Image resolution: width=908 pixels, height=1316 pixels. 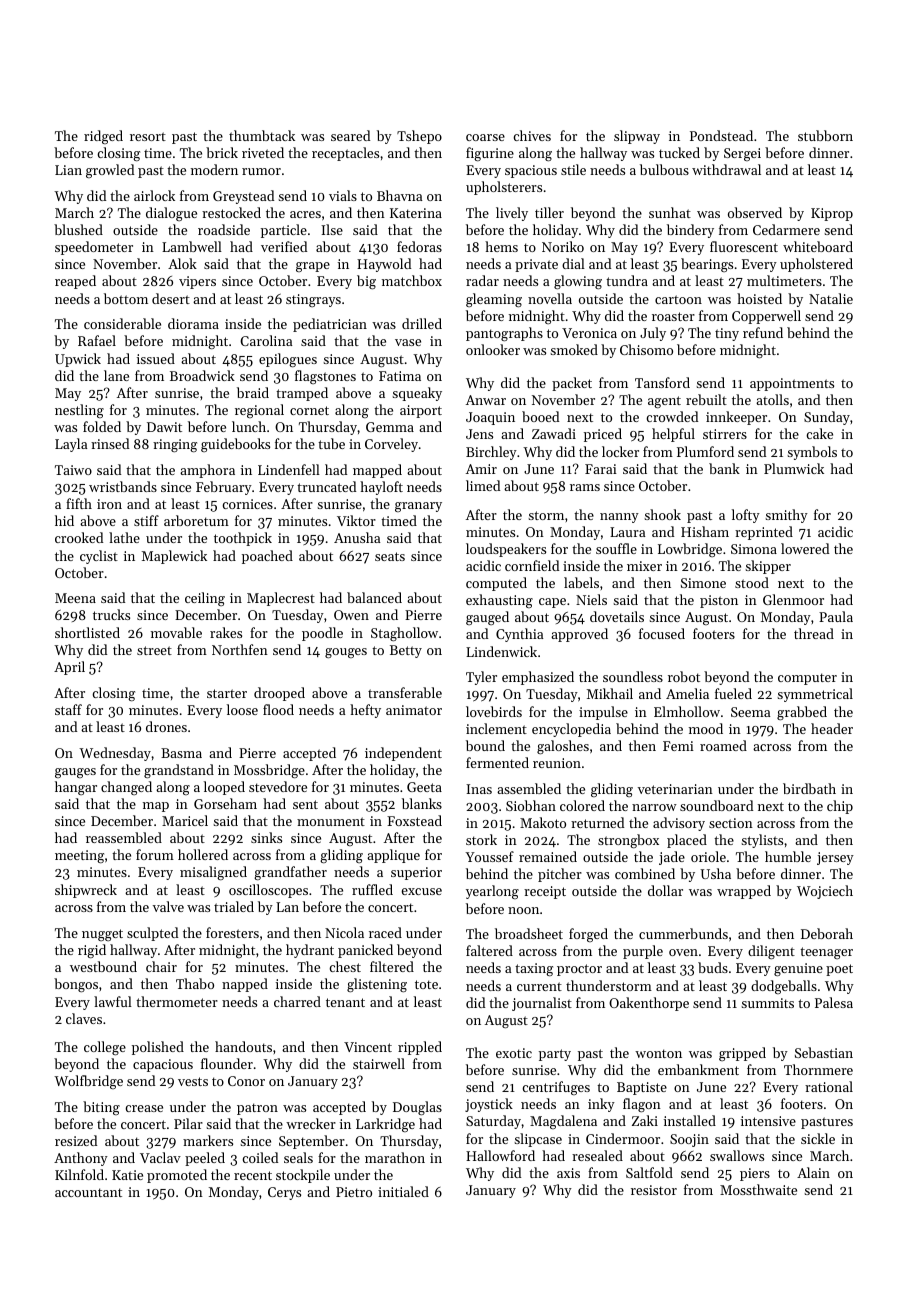 What do you see at coordinates (792, 384) in the image?
I see `appointments` at bounding box center [792, 384].
